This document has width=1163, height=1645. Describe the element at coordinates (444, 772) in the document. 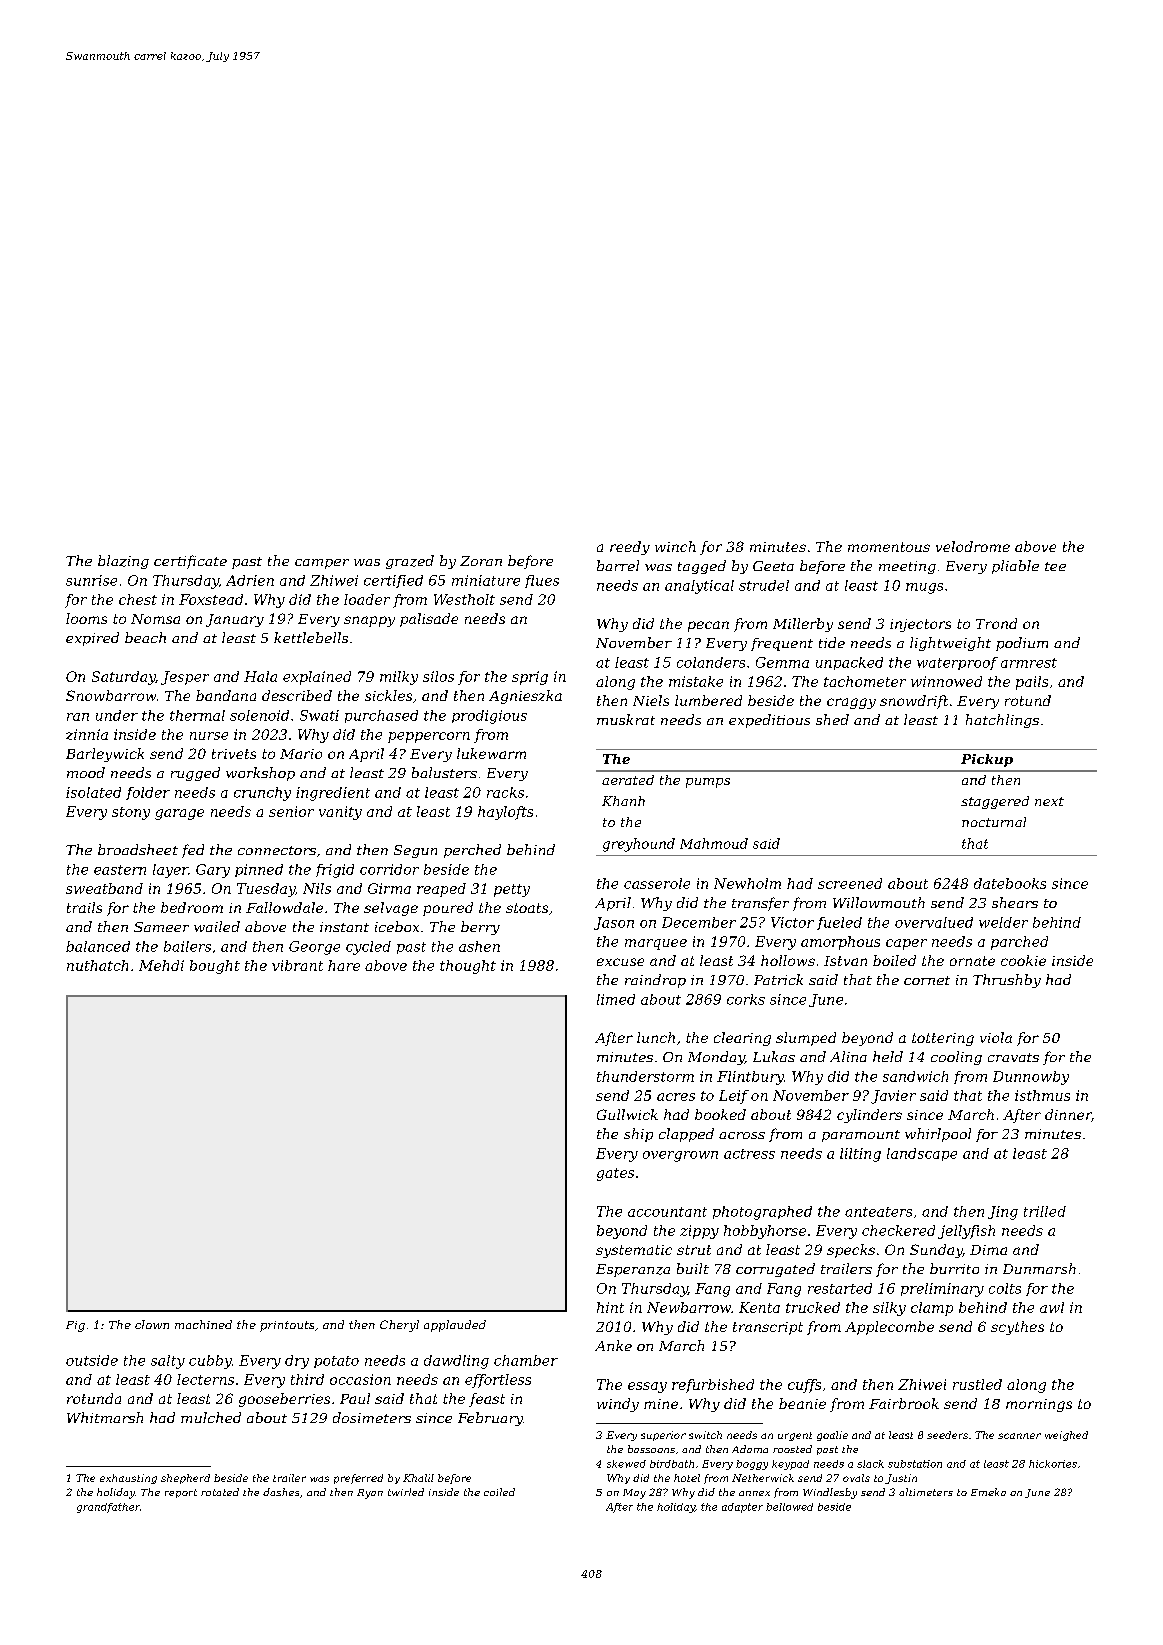

I see `balusters` at that location.
